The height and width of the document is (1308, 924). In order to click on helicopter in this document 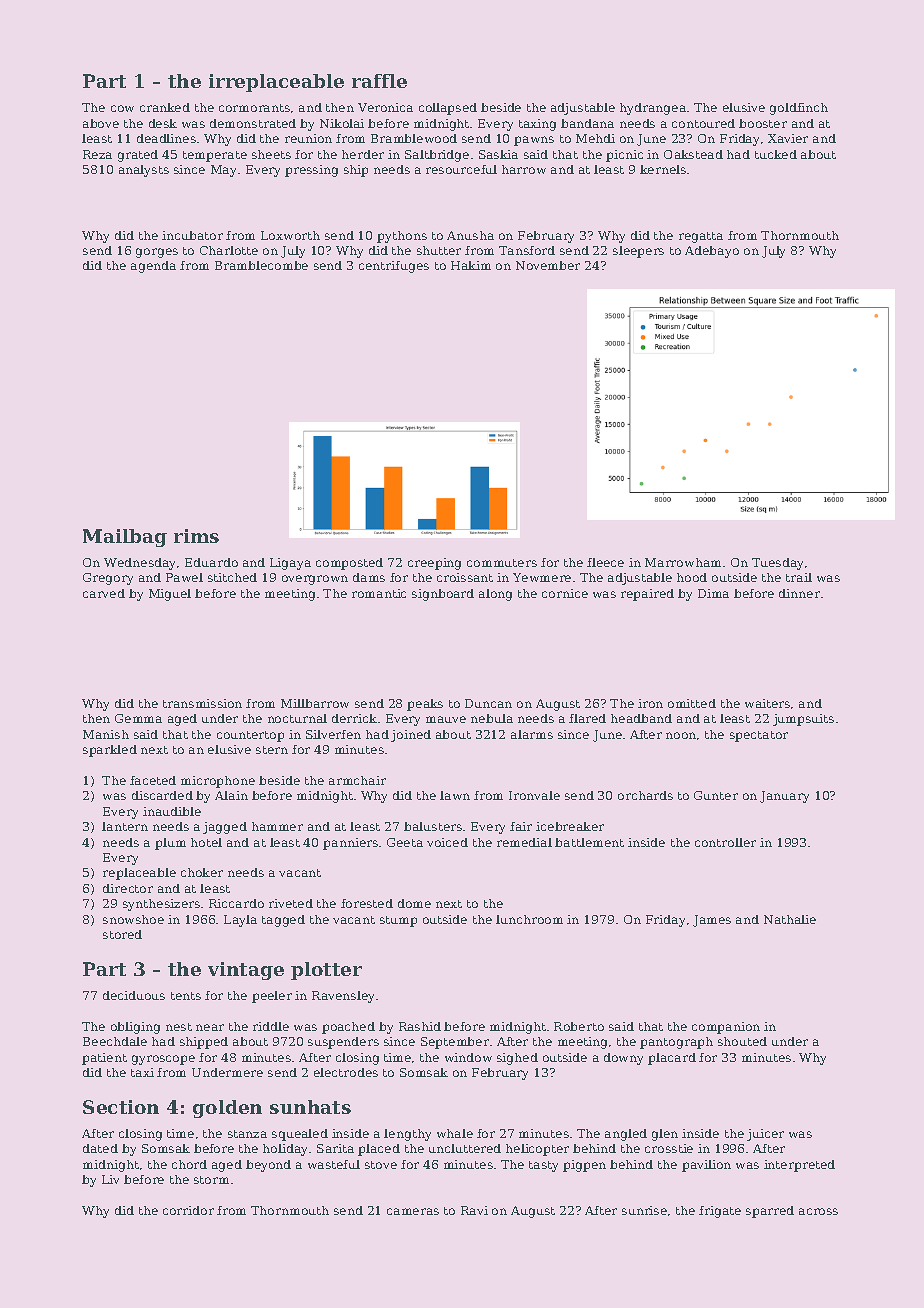, I will do `click(537, 1150)`.
